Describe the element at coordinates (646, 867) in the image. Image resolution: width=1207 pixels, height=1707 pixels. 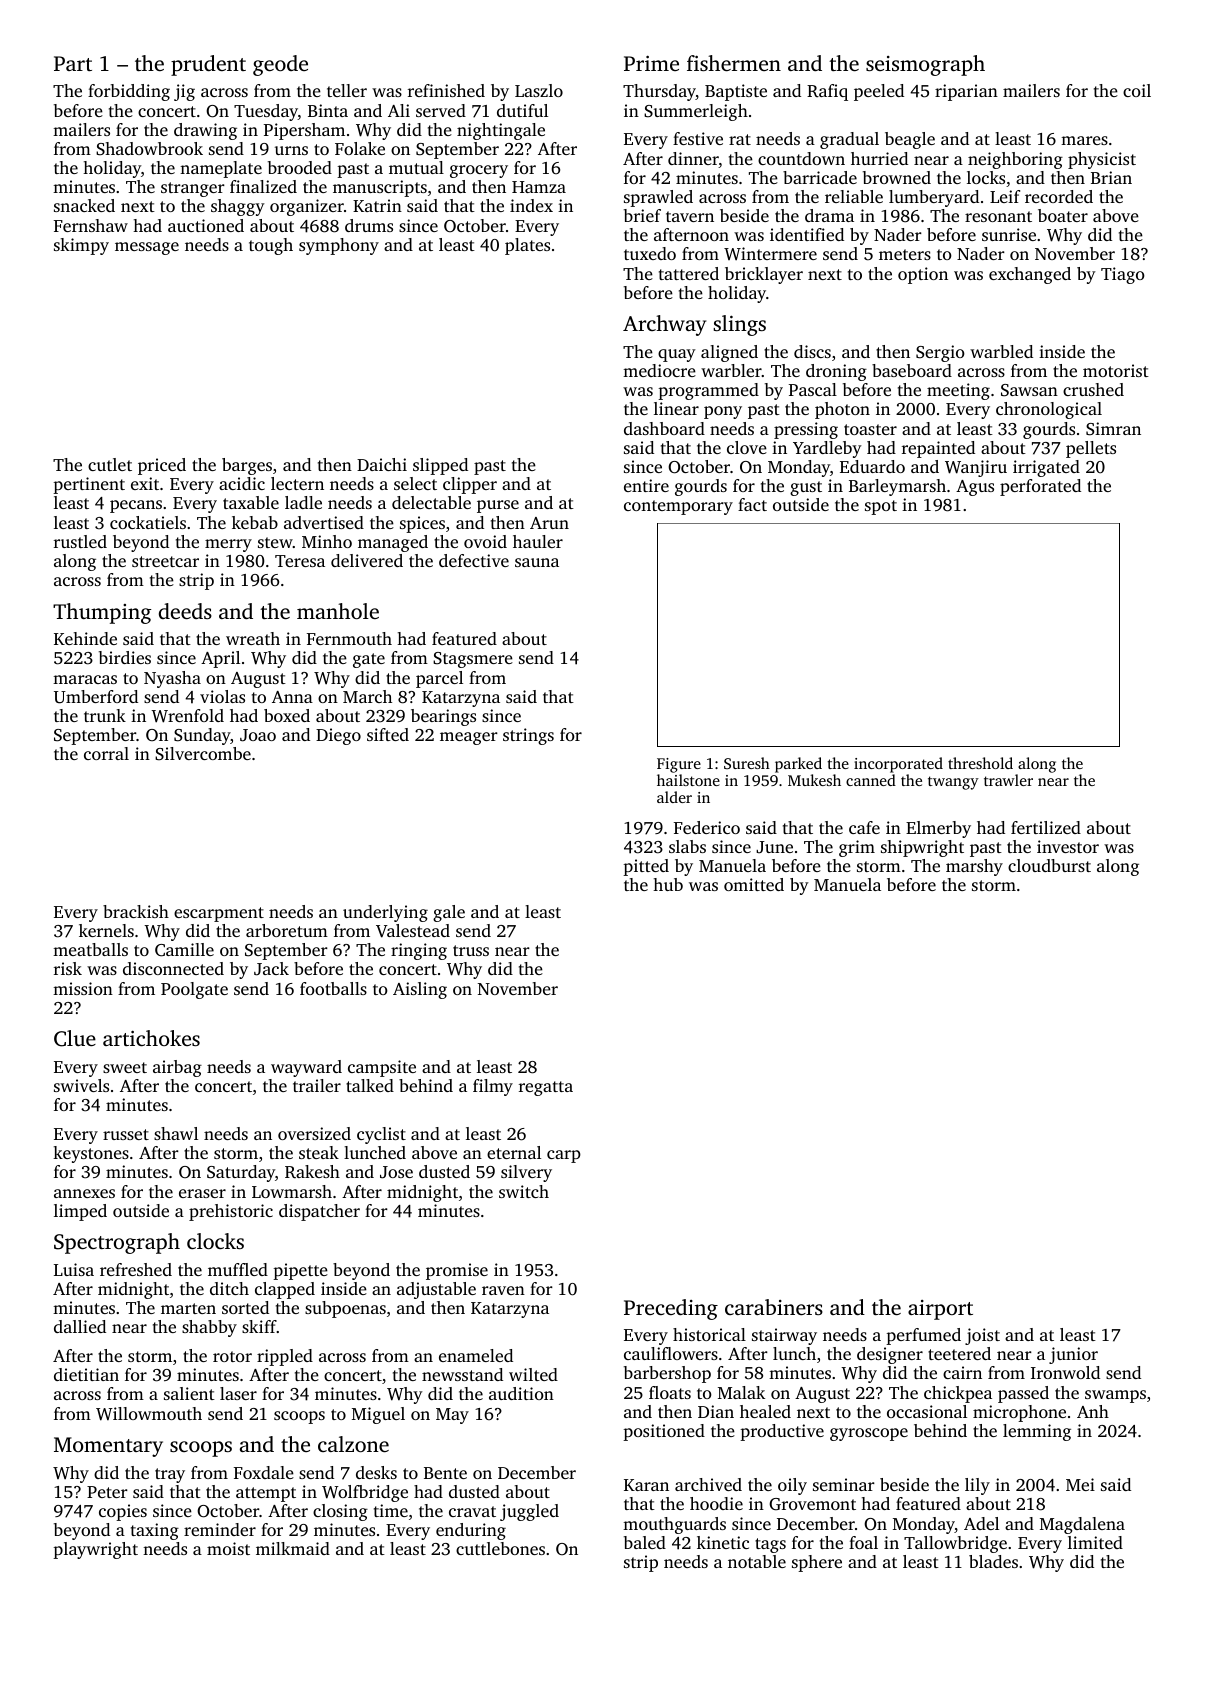
I see `pitted` at that location.
